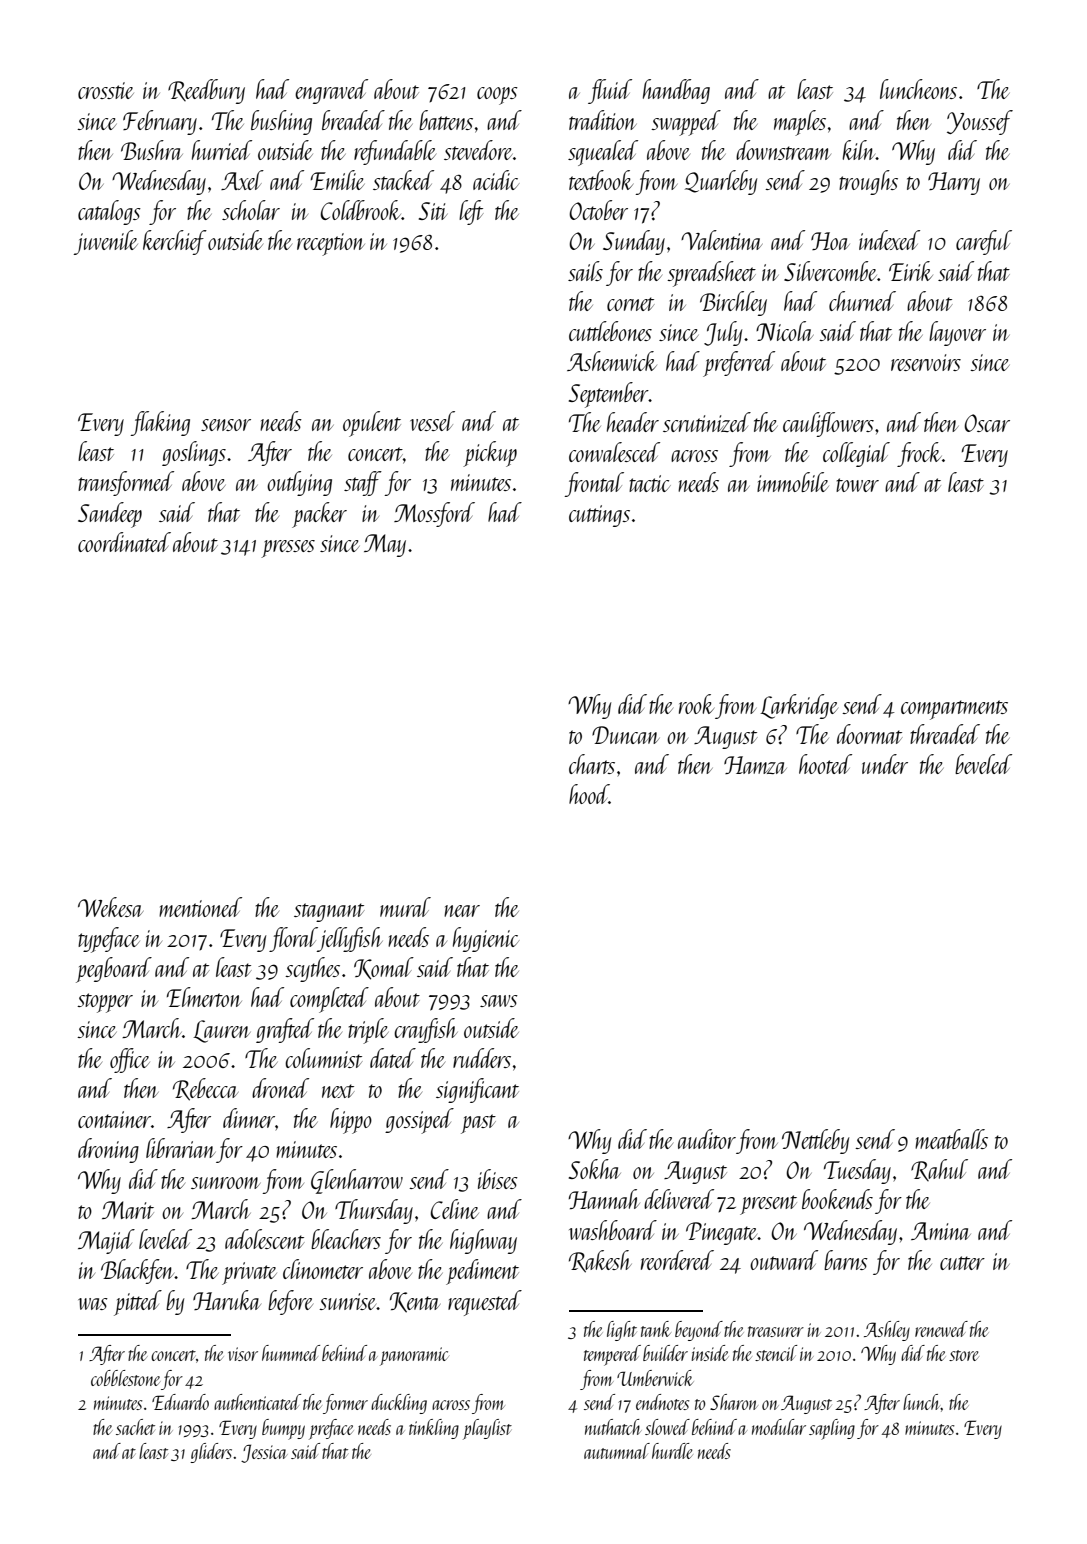 This screenshot has height=1544, width=1087. Describe the element at coordinates (610, 91) in the screenshot. I see `fluid` at that location.
